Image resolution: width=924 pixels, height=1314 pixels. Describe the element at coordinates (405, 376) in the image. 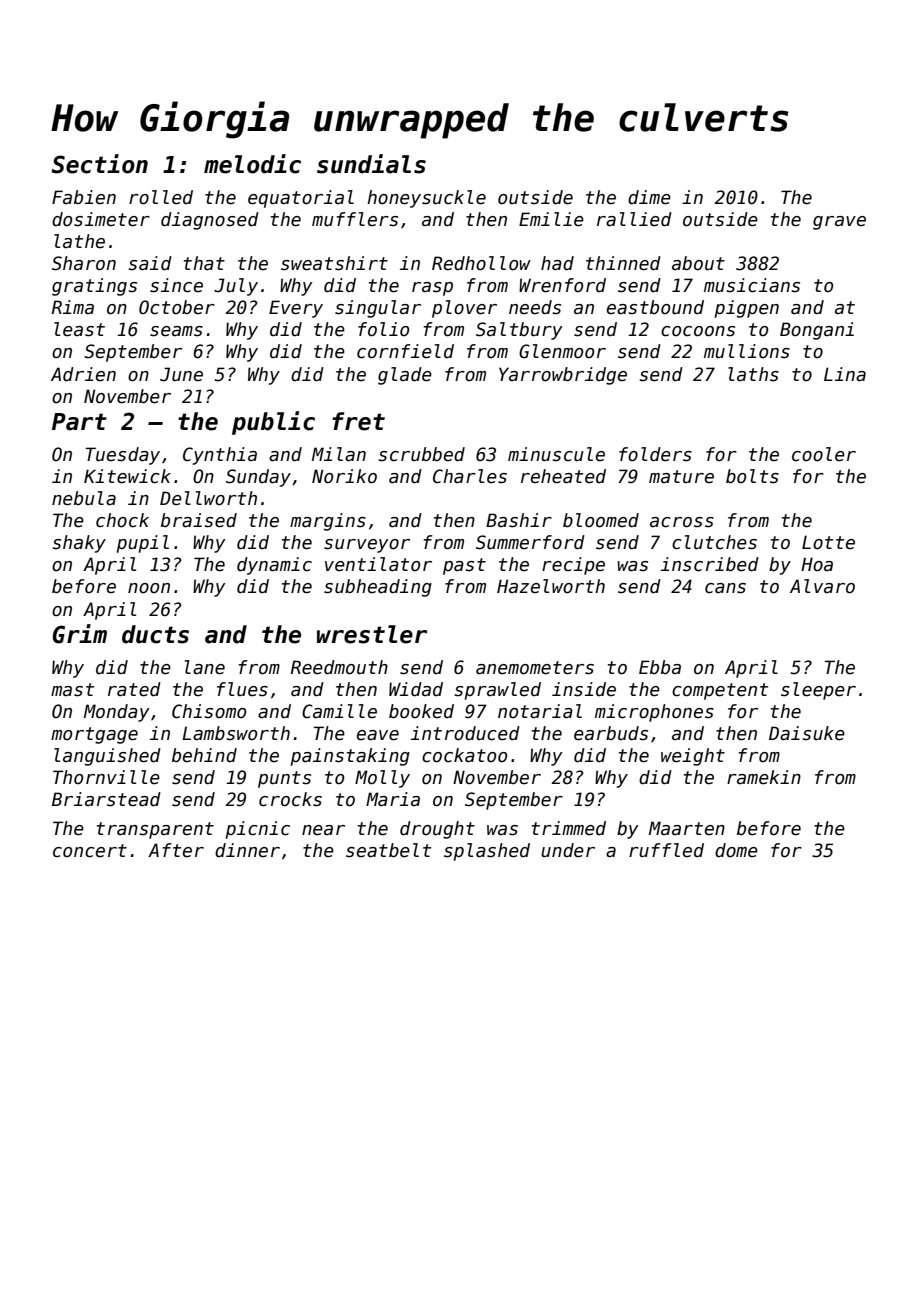

I see `glade` at that location.
